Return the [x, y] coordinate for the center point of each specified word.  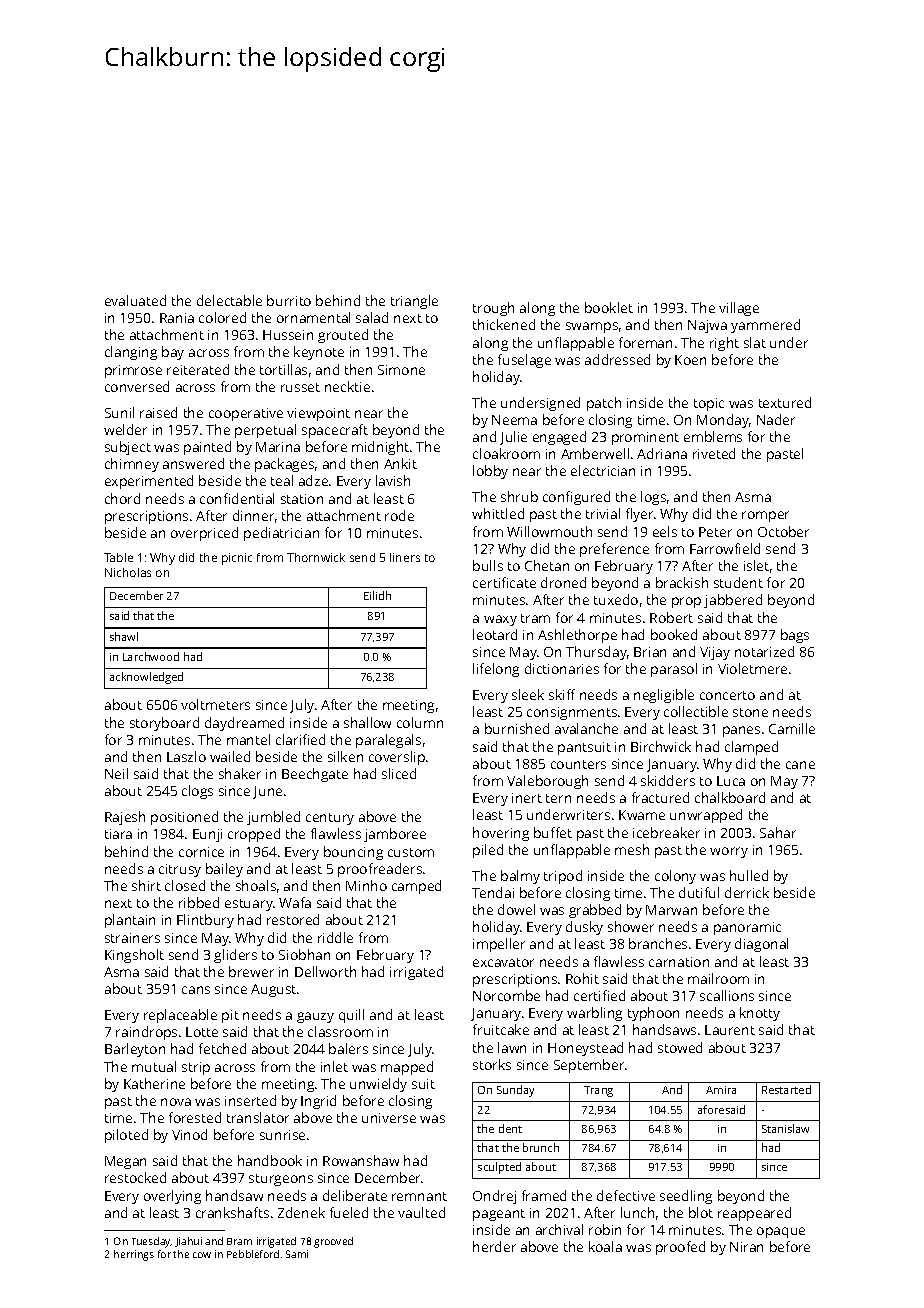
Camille [792, 728]
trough [493, 309]
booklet [609, 307]
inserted [250, 1100]
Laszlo [186, 756]
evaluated [135, 300]
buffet [553, 832]
